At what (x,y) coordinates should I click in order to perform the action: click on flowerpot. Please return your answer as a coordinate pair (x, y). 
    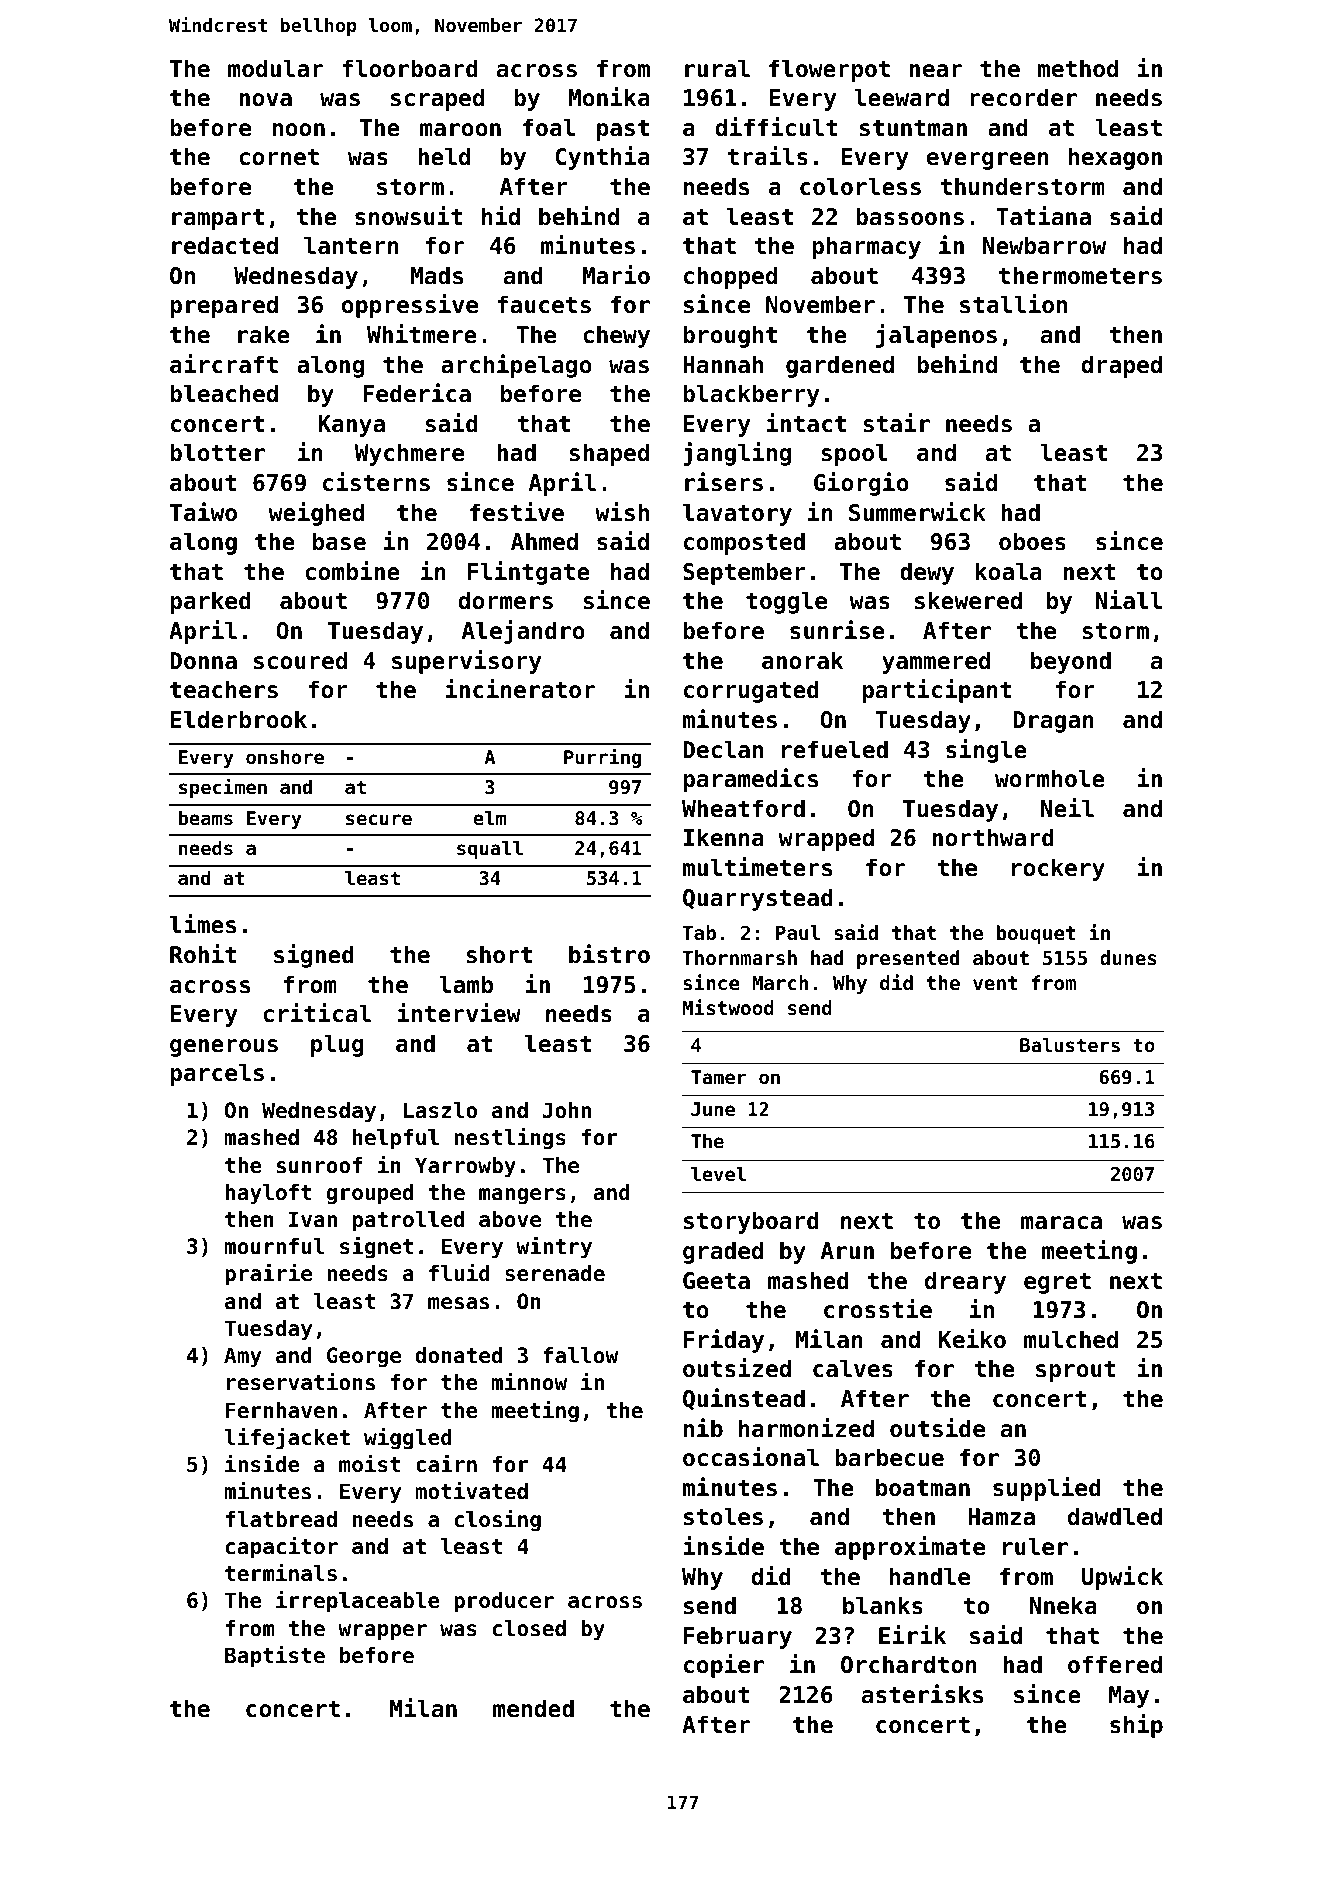
    Looking at the image, I should click on (829, 70).
